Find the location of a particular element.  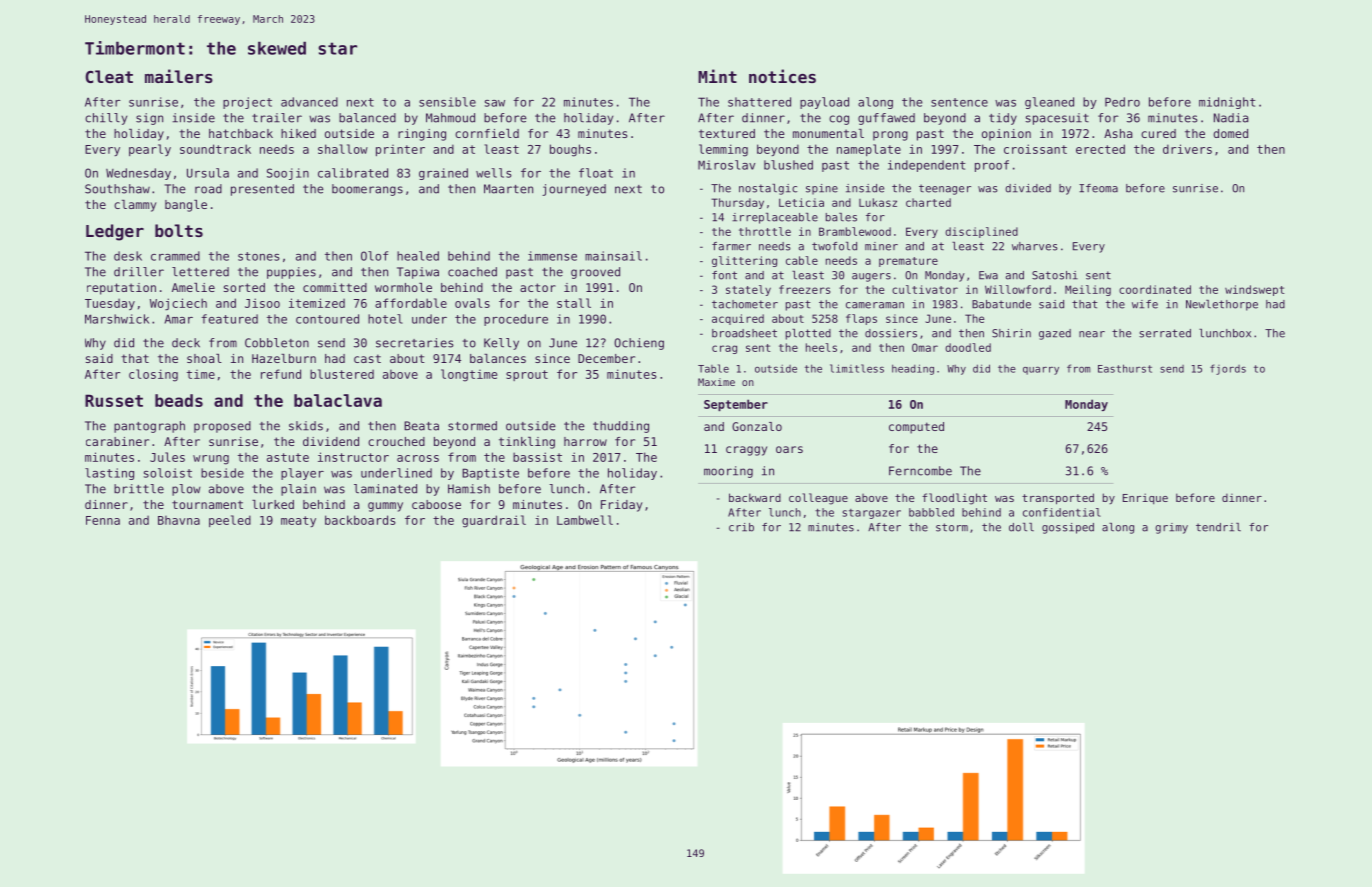

Table is located at coordinates (713, 368).
